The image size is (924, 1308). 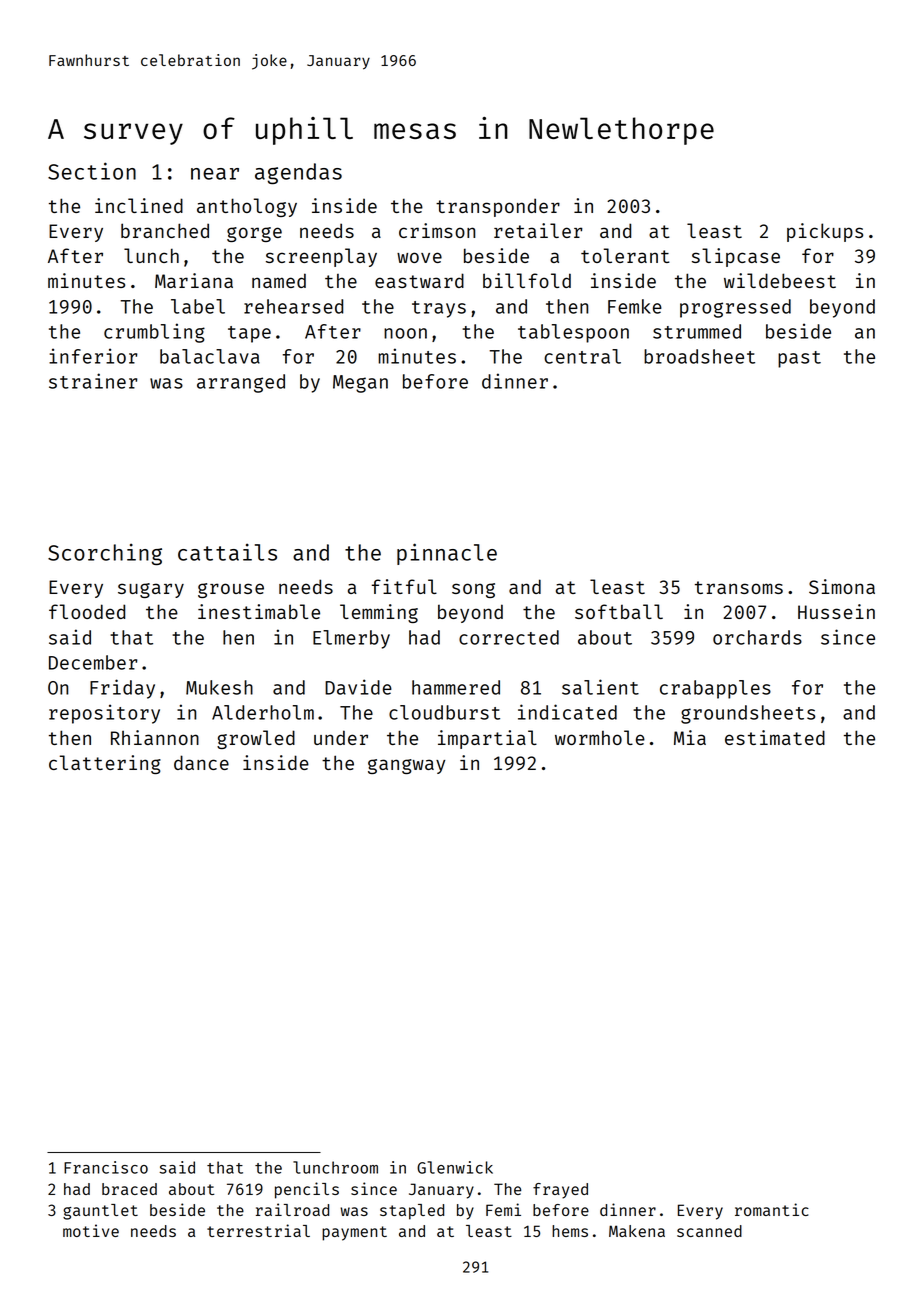 I want to click on inclined, so click(x=139, y=205).
